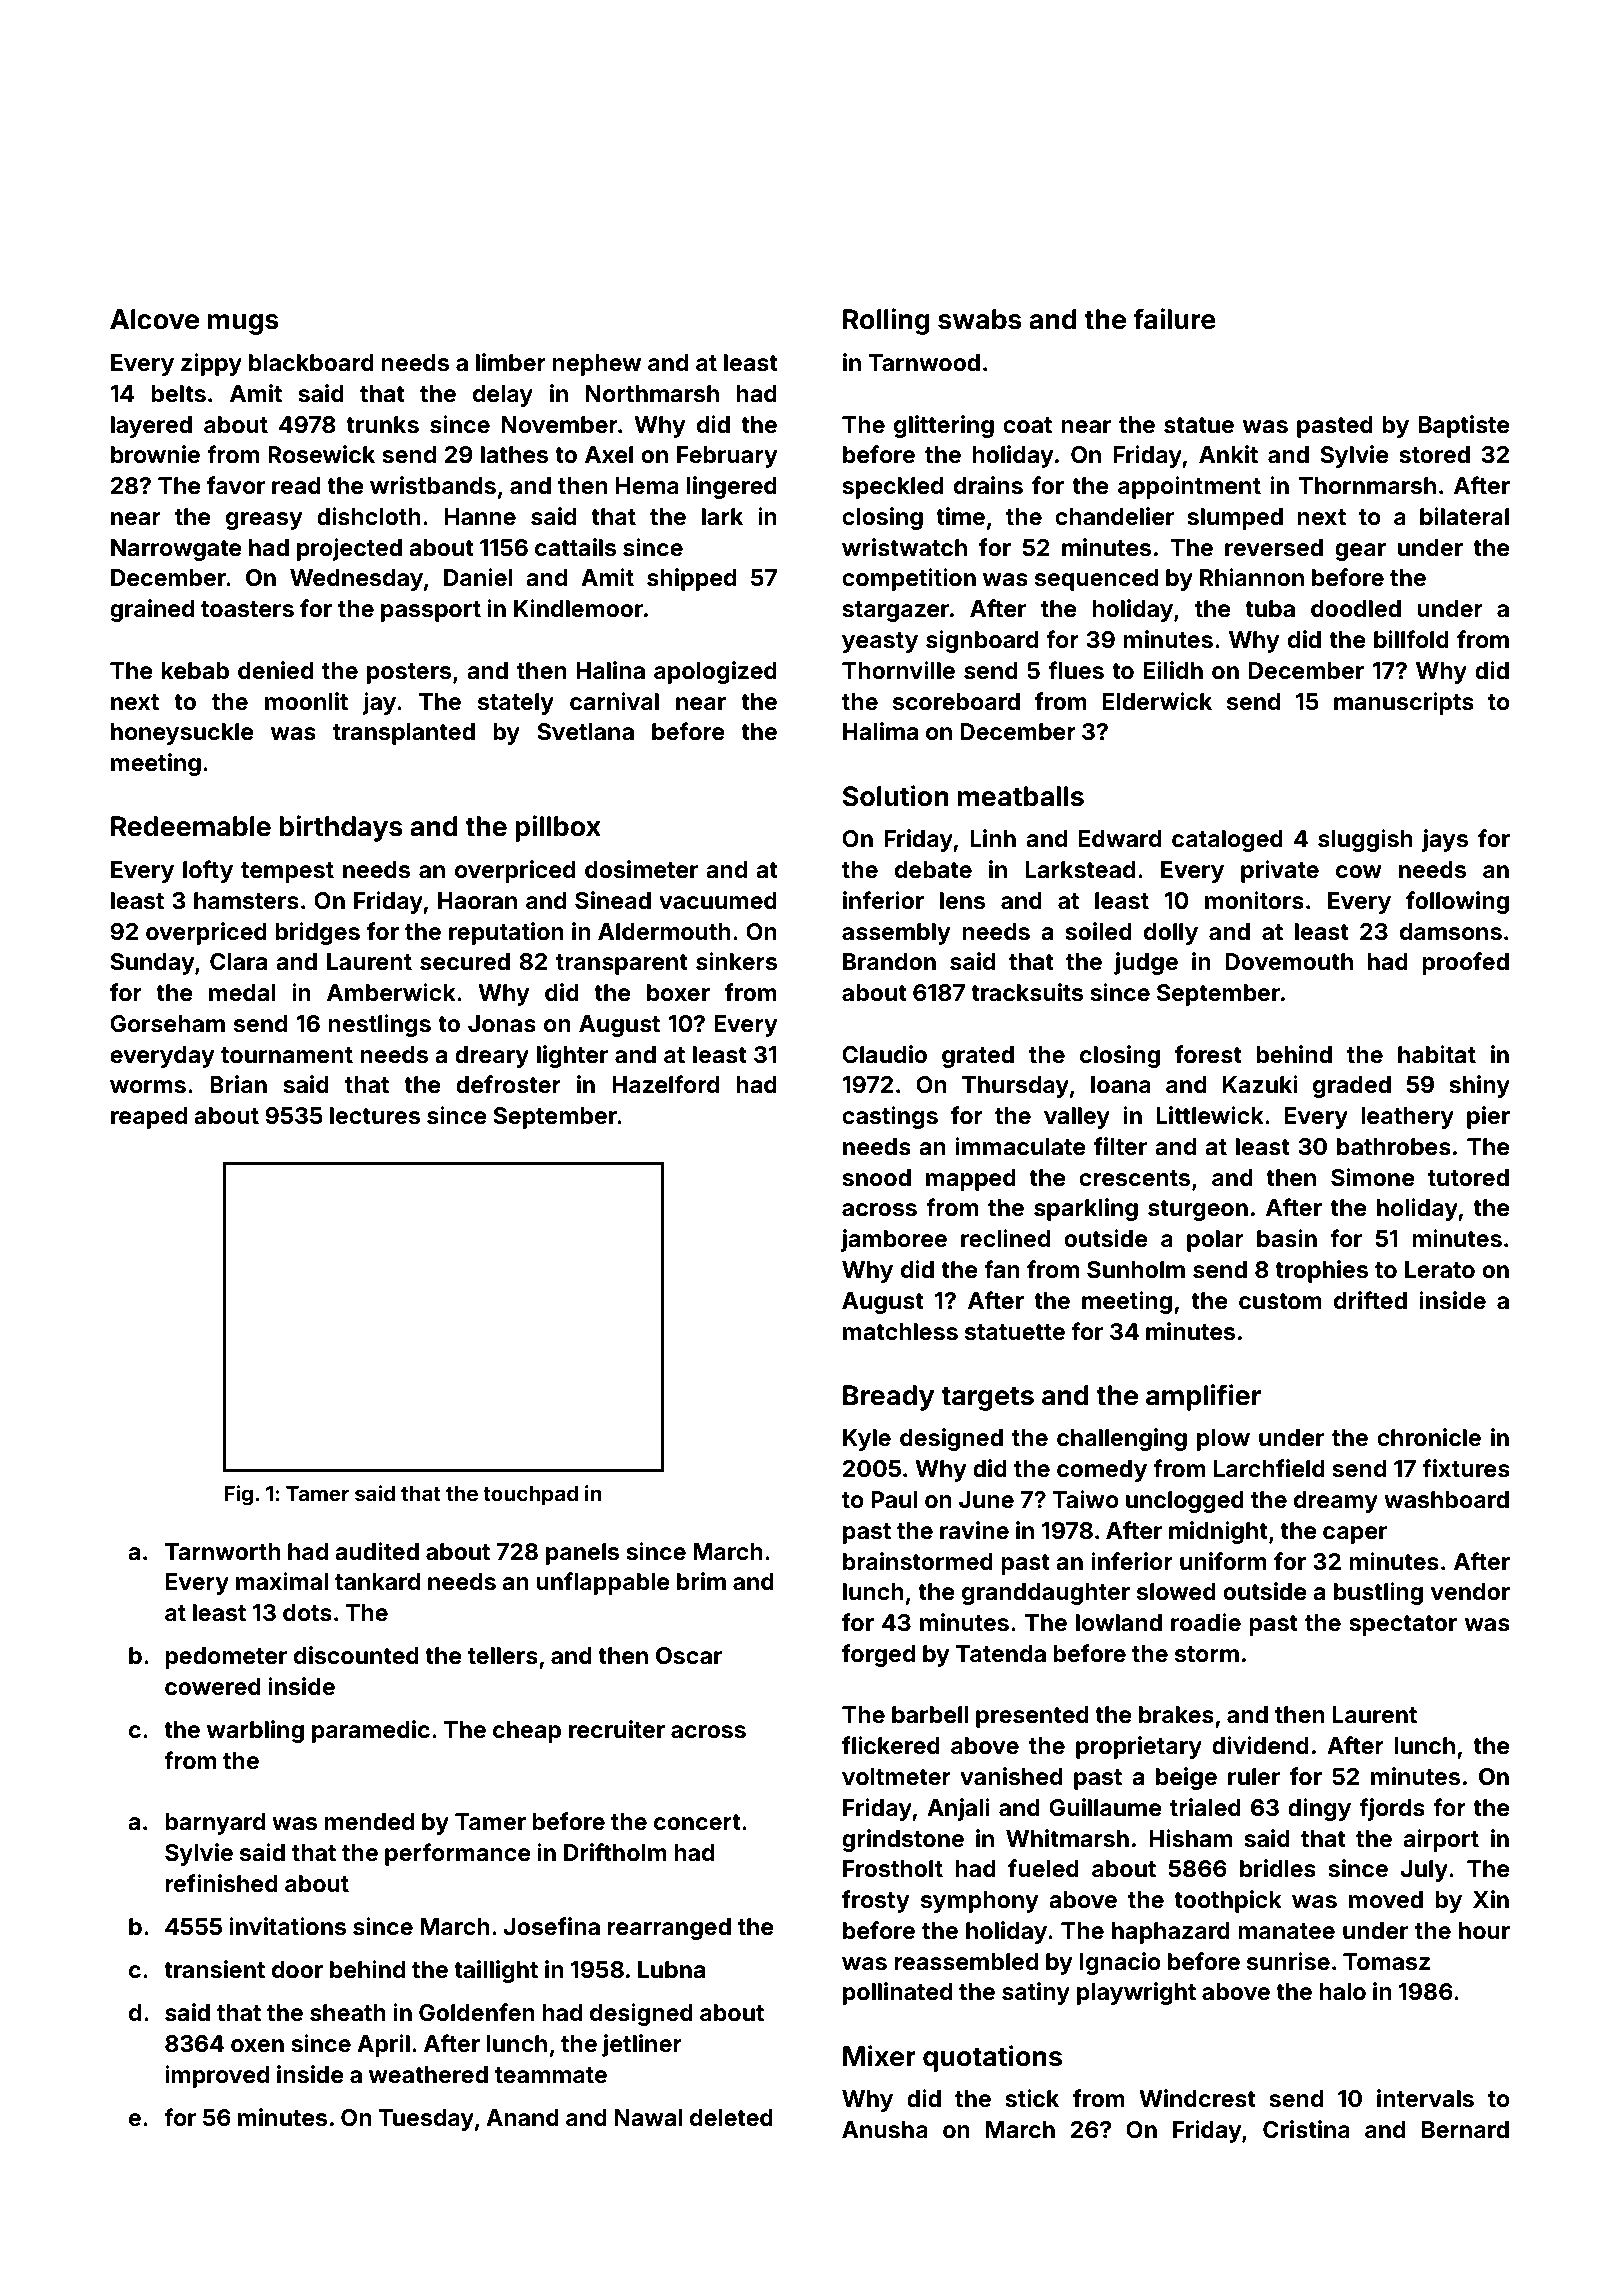  I want to click on nephew, so click(596, 365).
